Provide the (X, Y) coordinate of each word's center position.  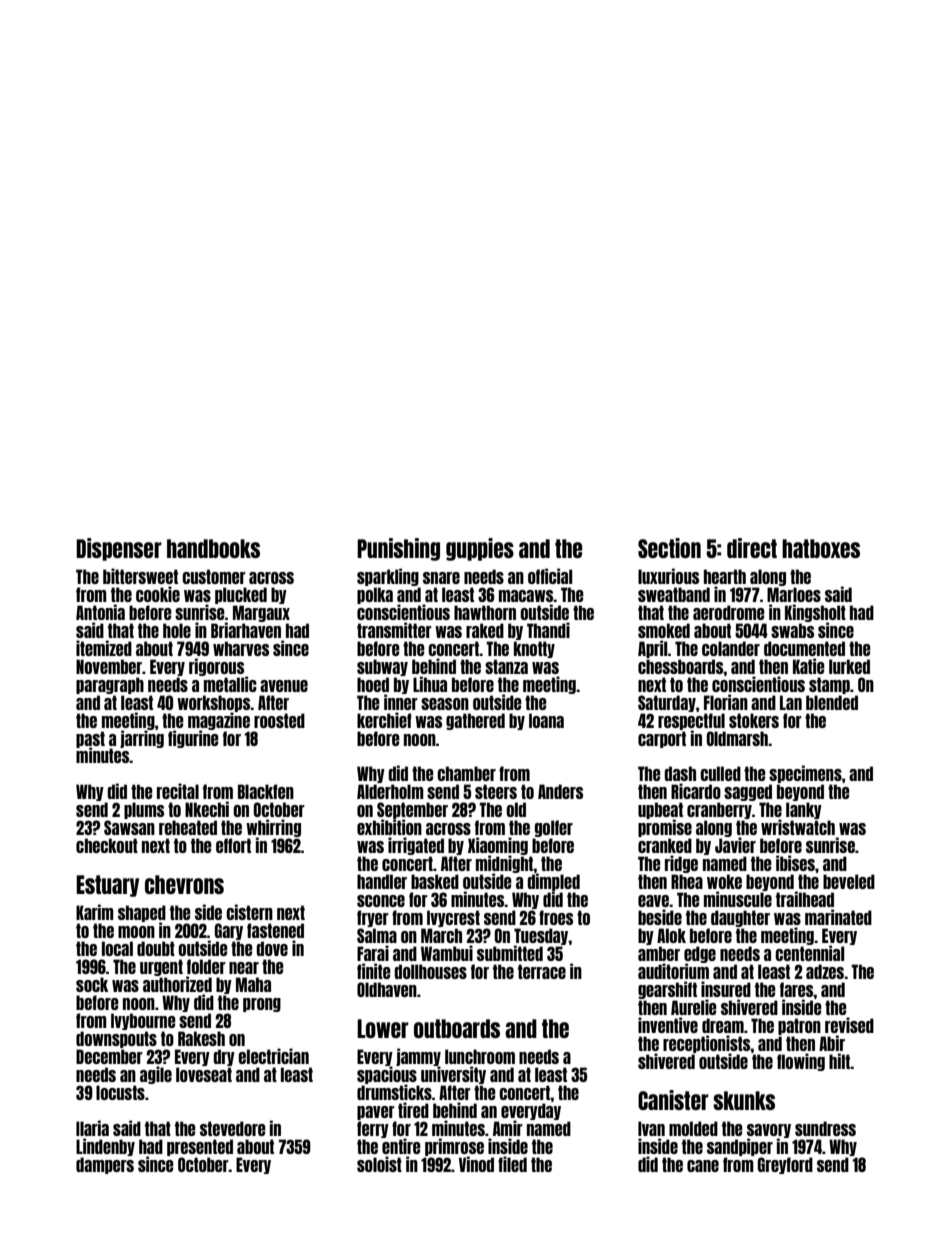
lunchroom (480, 1056)
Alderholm (390, 791)
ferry (373, 1129)
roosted (279, 720)
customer (214, 576)
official (550, 576)
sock (92, 984)
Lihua (430, 684)
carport (662, 739)
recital (178, 791)
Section (669, 548)
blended (832, 702)
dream (723, 1025)
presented (200, 1147)
